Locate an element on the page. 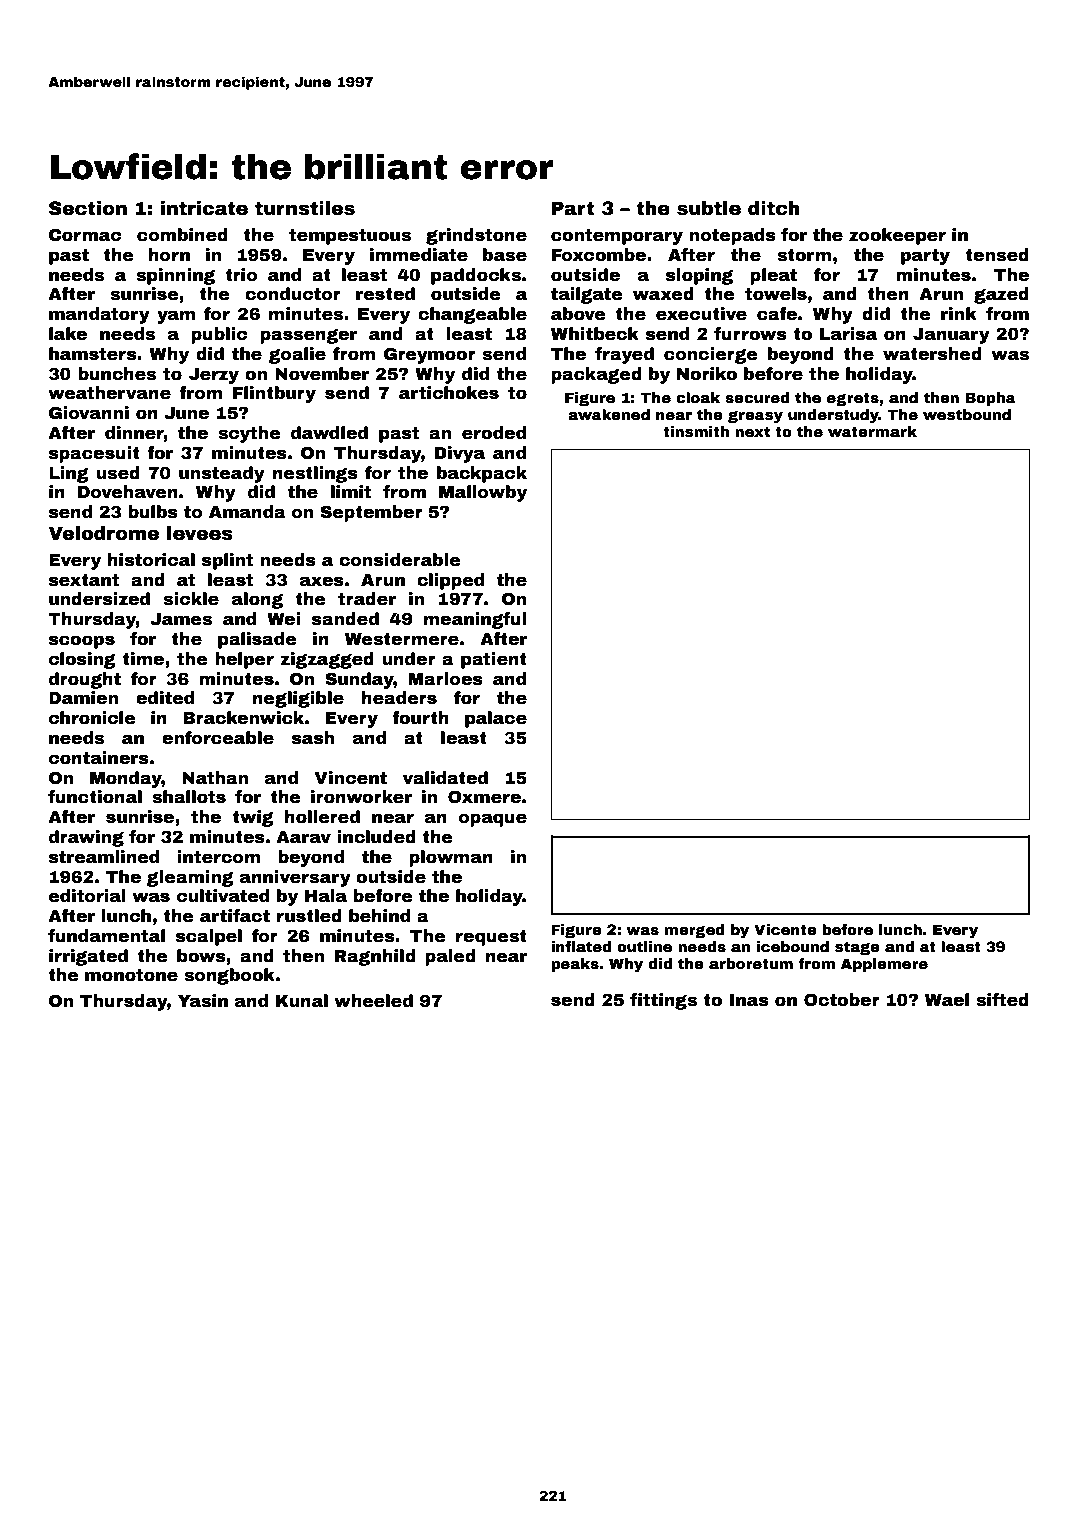  Yasin is located at coordinates (203, 1001).
